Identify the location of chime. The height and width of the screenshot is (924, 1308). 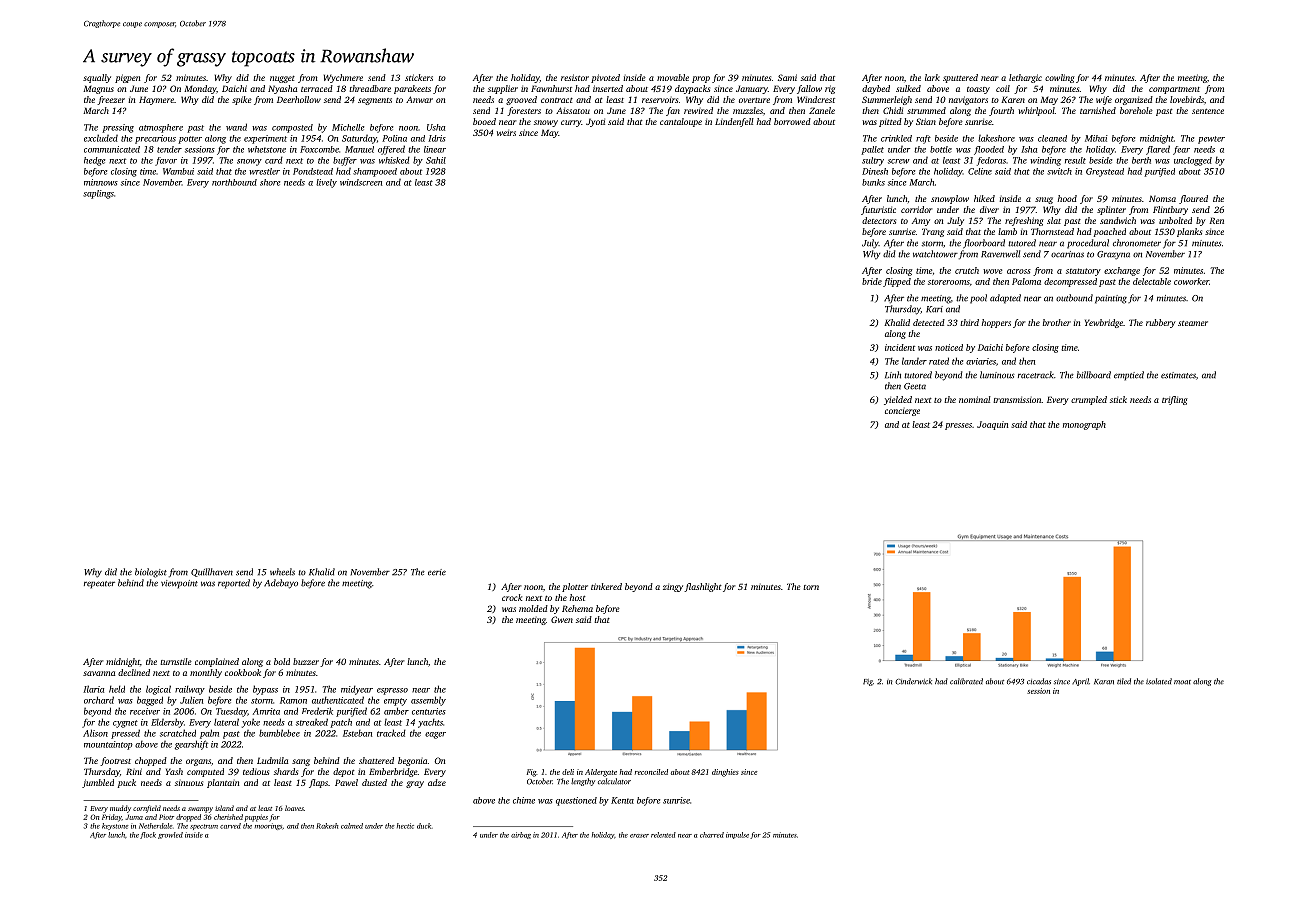
(524, 800).
